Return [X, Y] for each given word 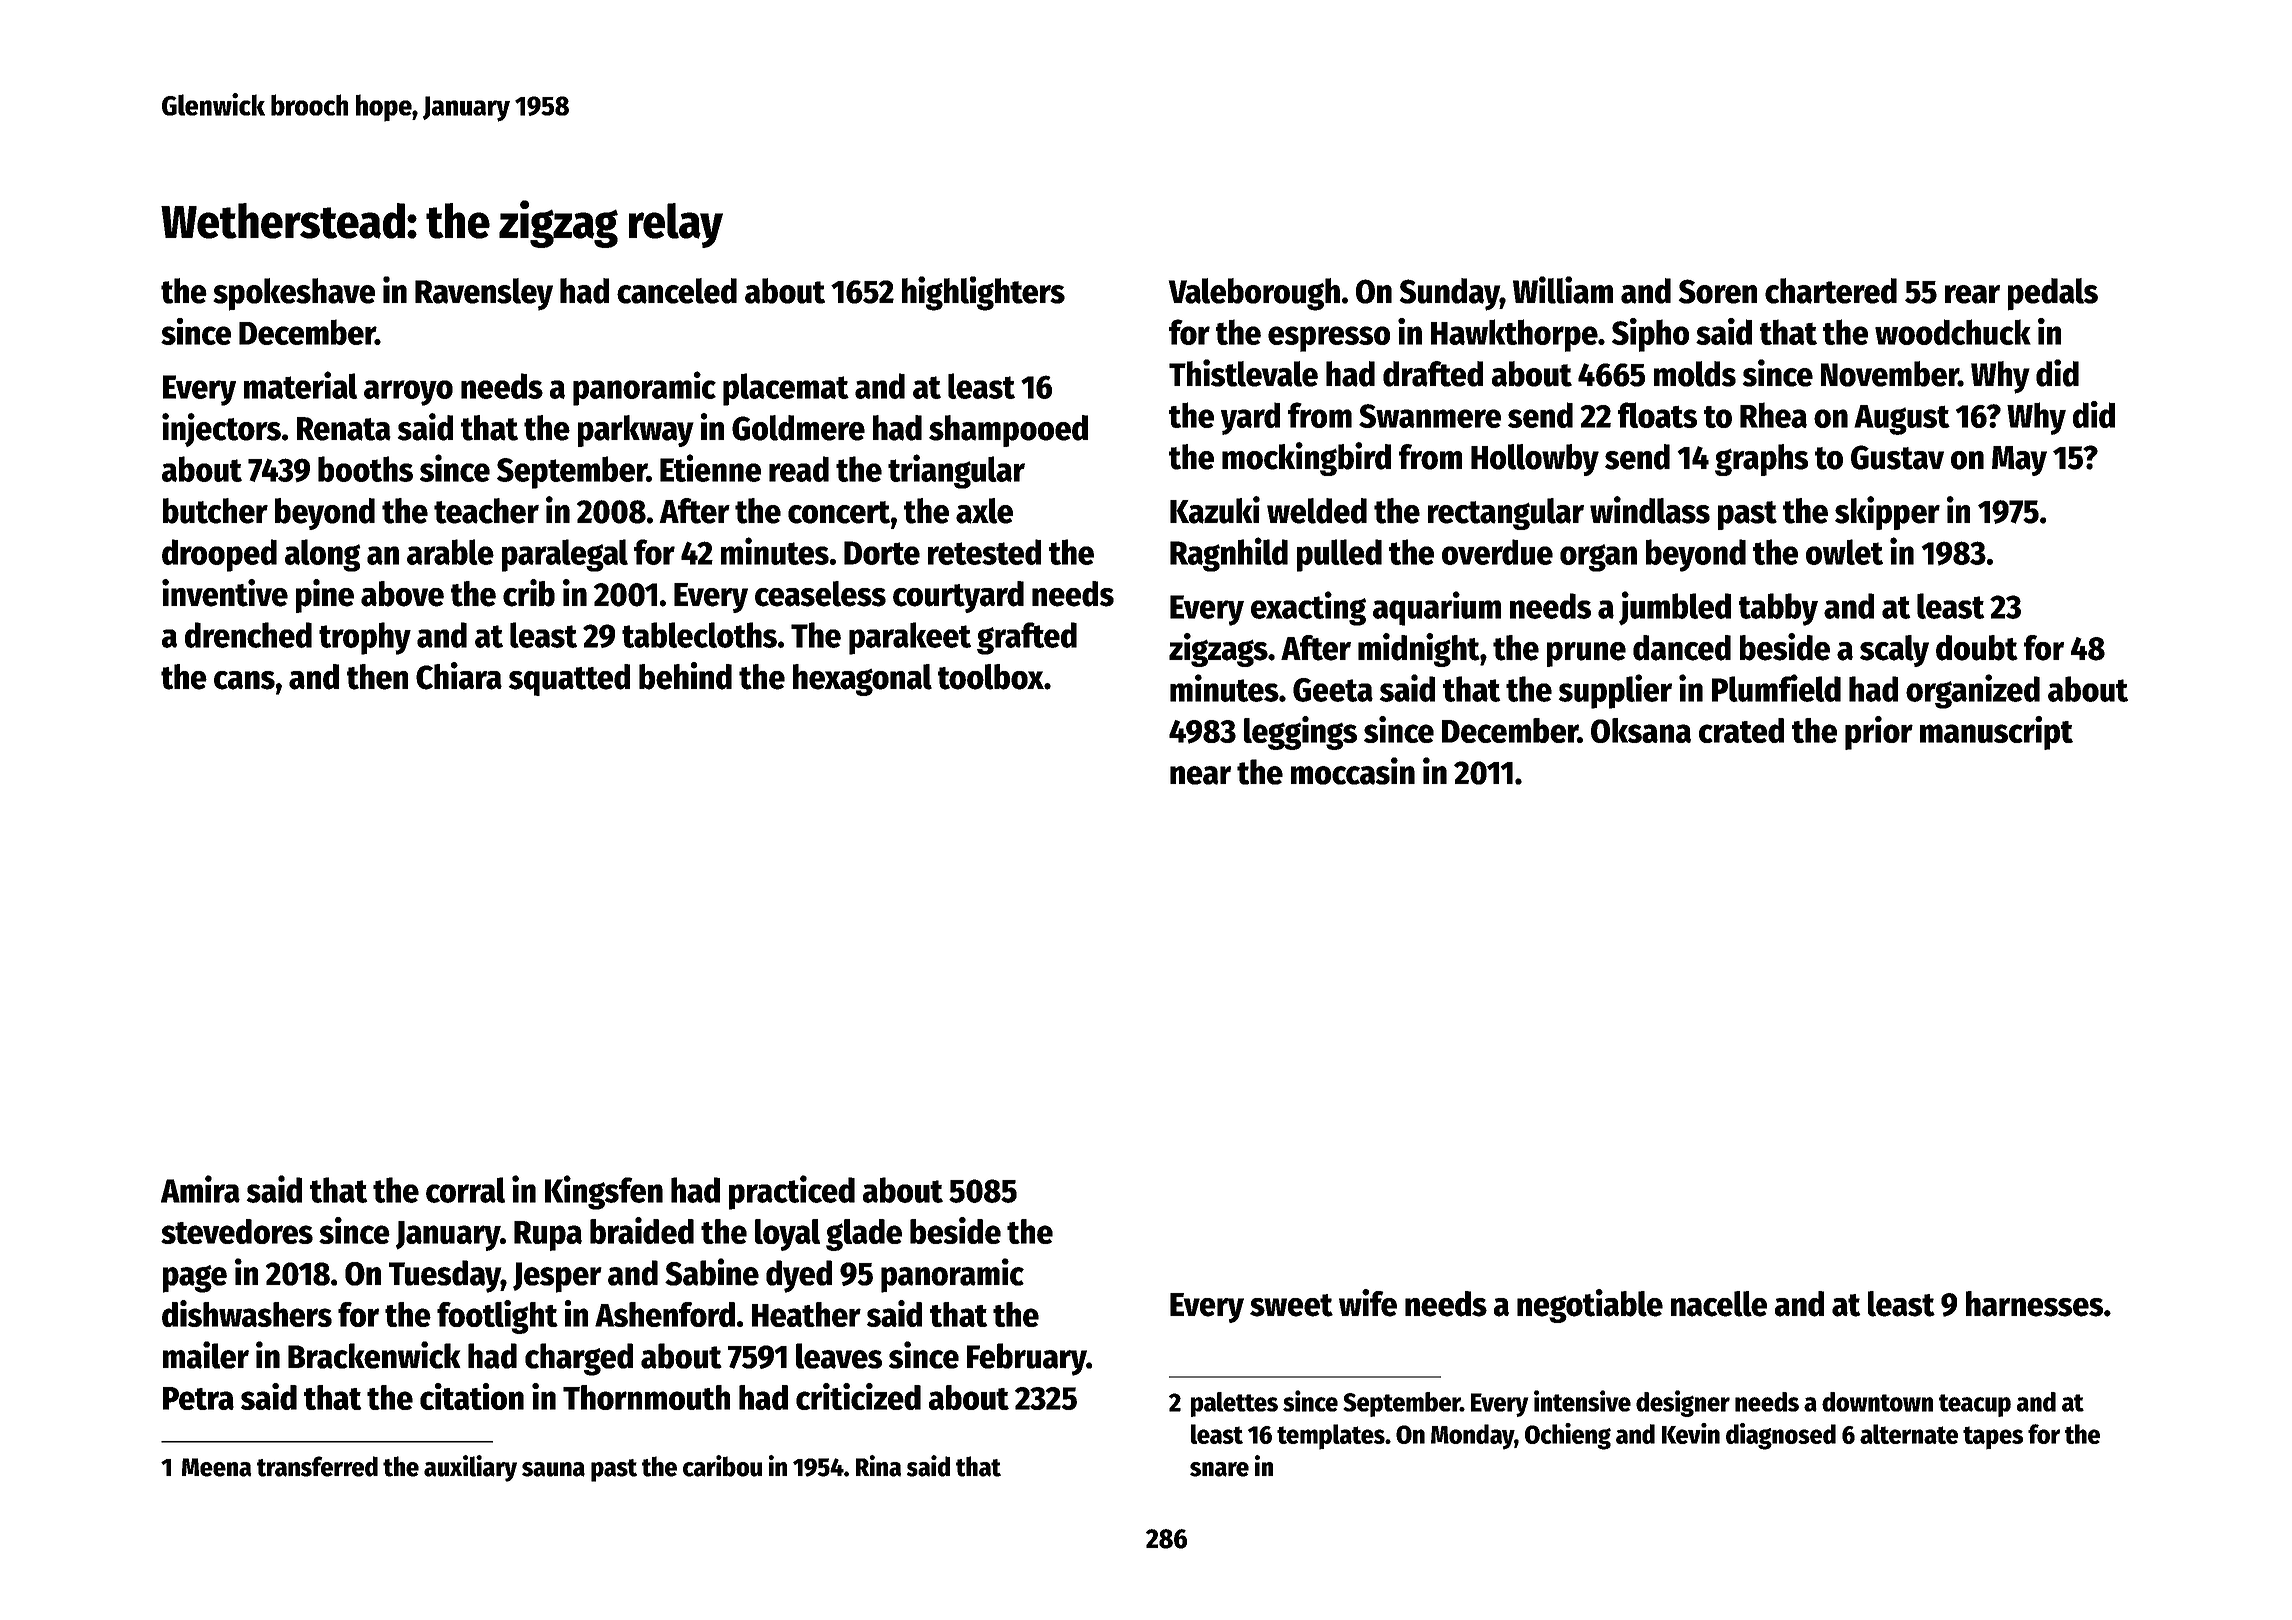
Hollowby [1535, 460]
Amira [200, 1189]
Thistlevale [1243, 373]
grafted [1027, 638]
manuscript [1996, 733]
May [2019, 461]
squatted [569, 680]
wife [1368, 1303]
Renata [344, 429]
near [1200, 775]
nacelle [1719, 1304]
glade [864, 1235]
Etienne [710, 468]
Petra [198, 1398]
